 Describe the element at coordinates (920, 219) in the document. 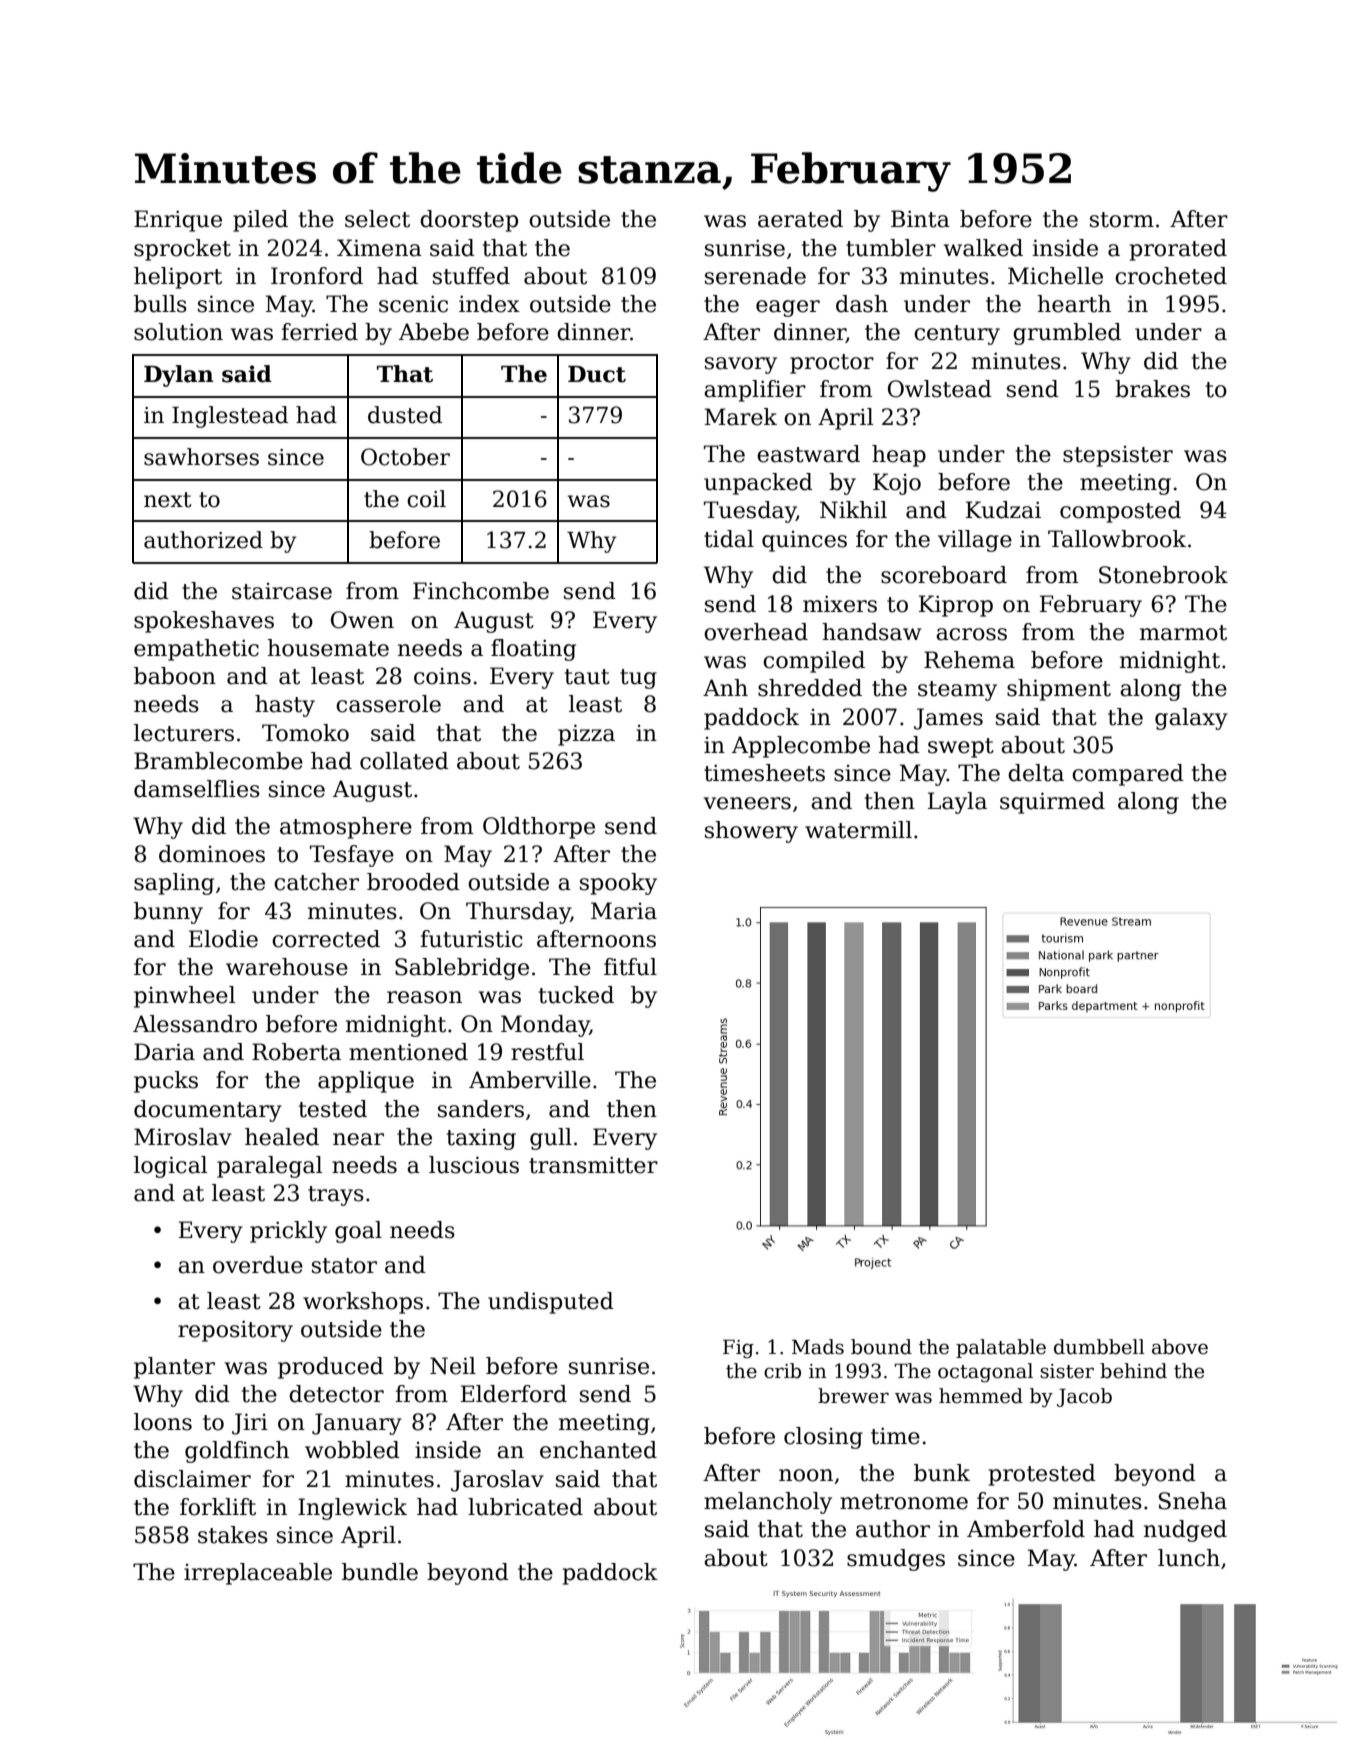

I see `Binta` at that location.
